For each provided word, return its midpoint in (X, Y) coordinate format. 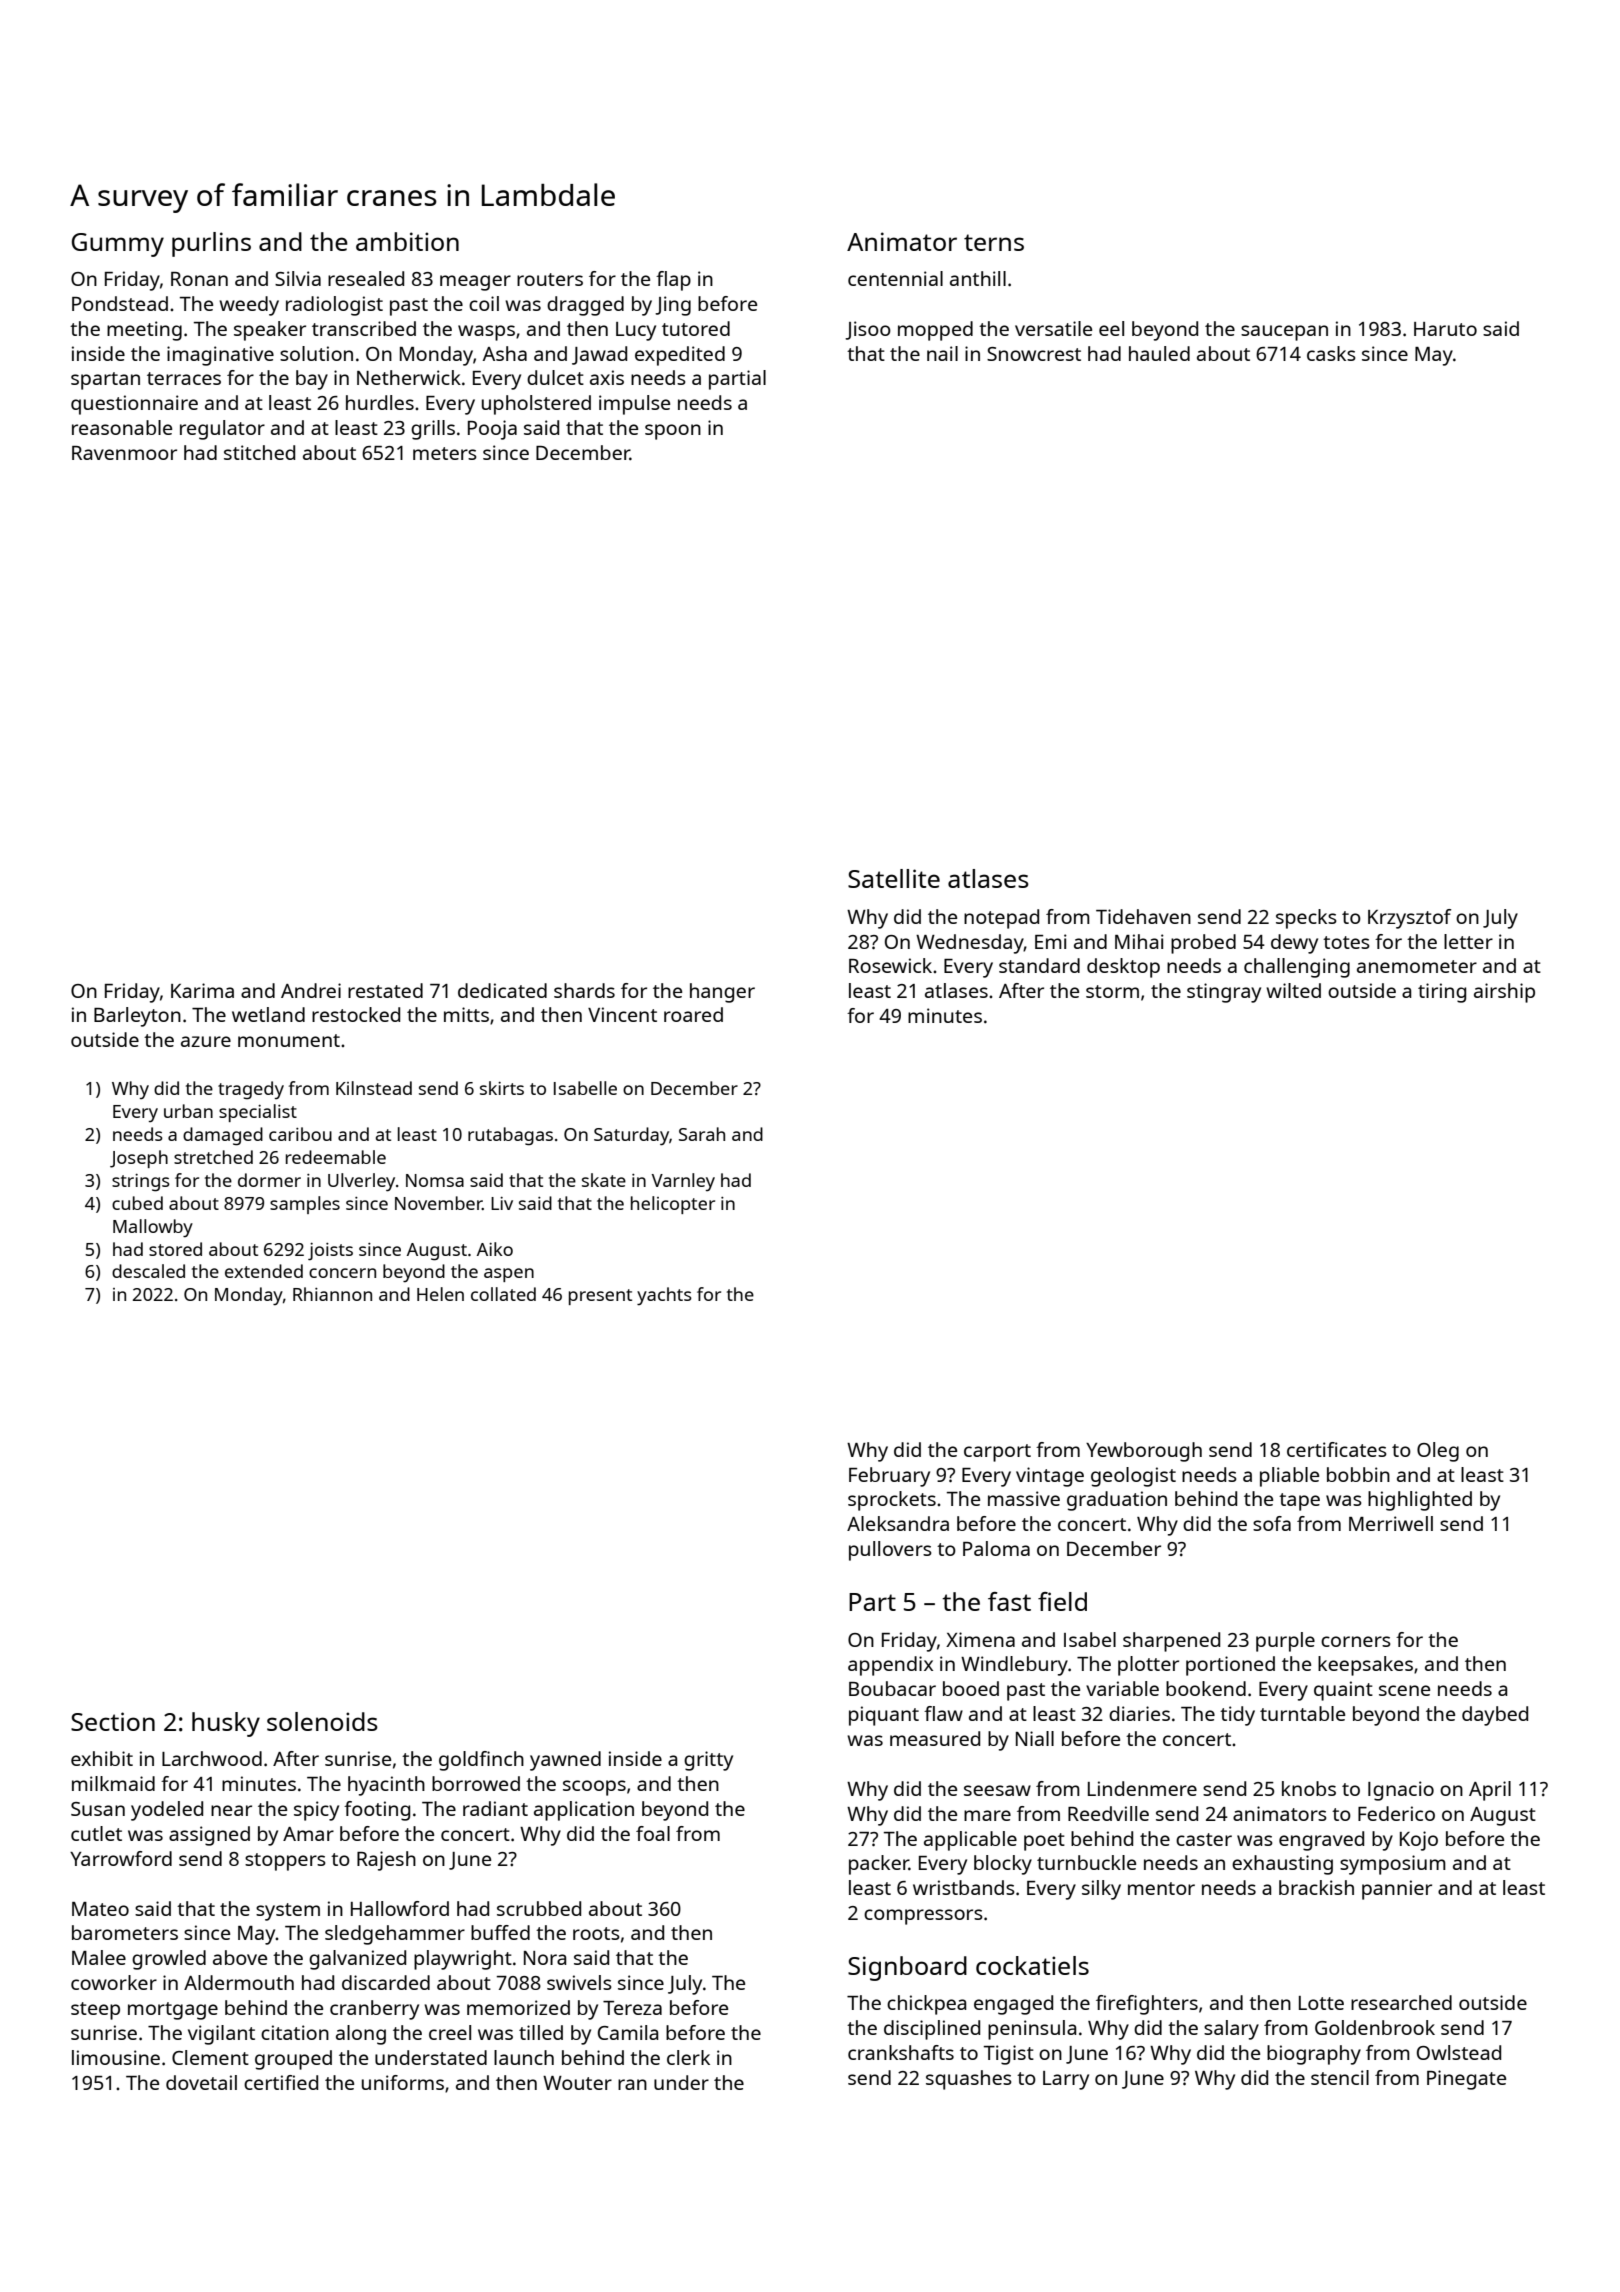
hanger (722, 993)
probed (1203, 944)
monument (289, 1040)
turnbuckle (1086, 1862)
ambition (407, 241)
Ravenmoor (124, 453)
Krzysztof (1409, 919)
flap (673, 281)
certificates (1337, 1449)
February (889, 1477)
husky (226, 1724)
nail (942, 353)
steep (95, 2011)
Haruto (1445, 329)
